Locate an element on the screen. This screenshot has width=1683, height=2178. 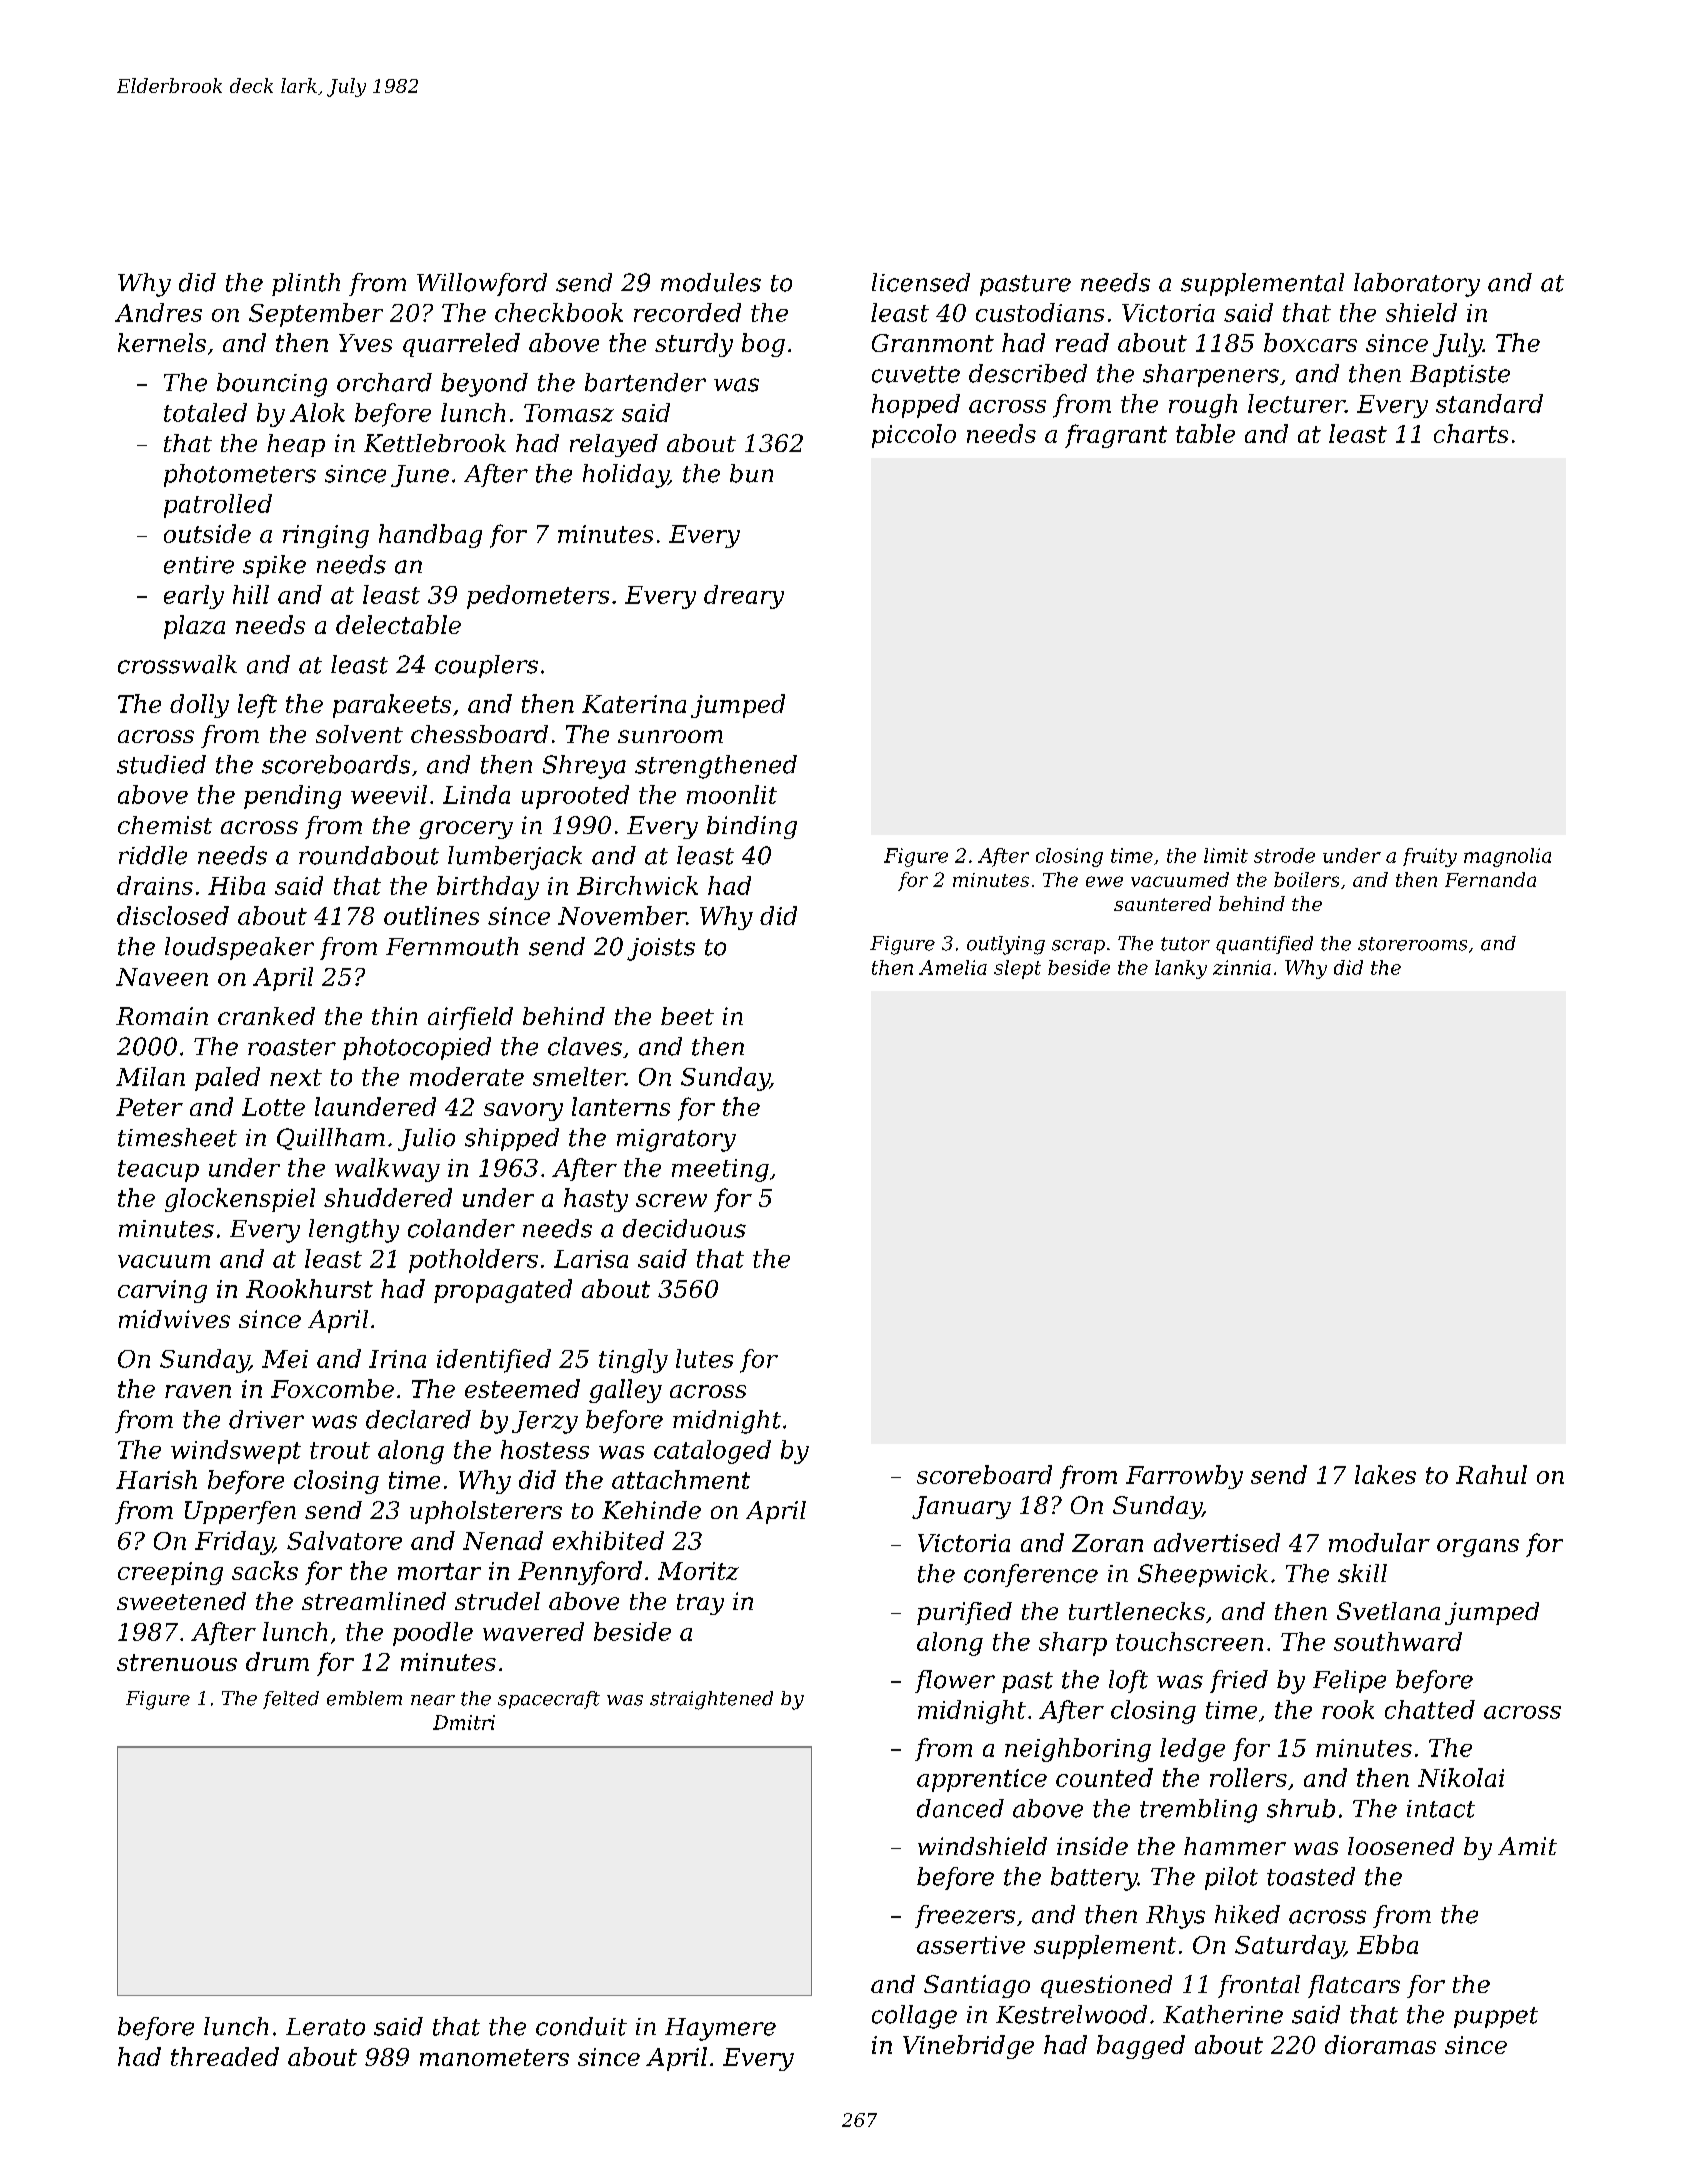
piccolo is located at coordinates (914, 436).
